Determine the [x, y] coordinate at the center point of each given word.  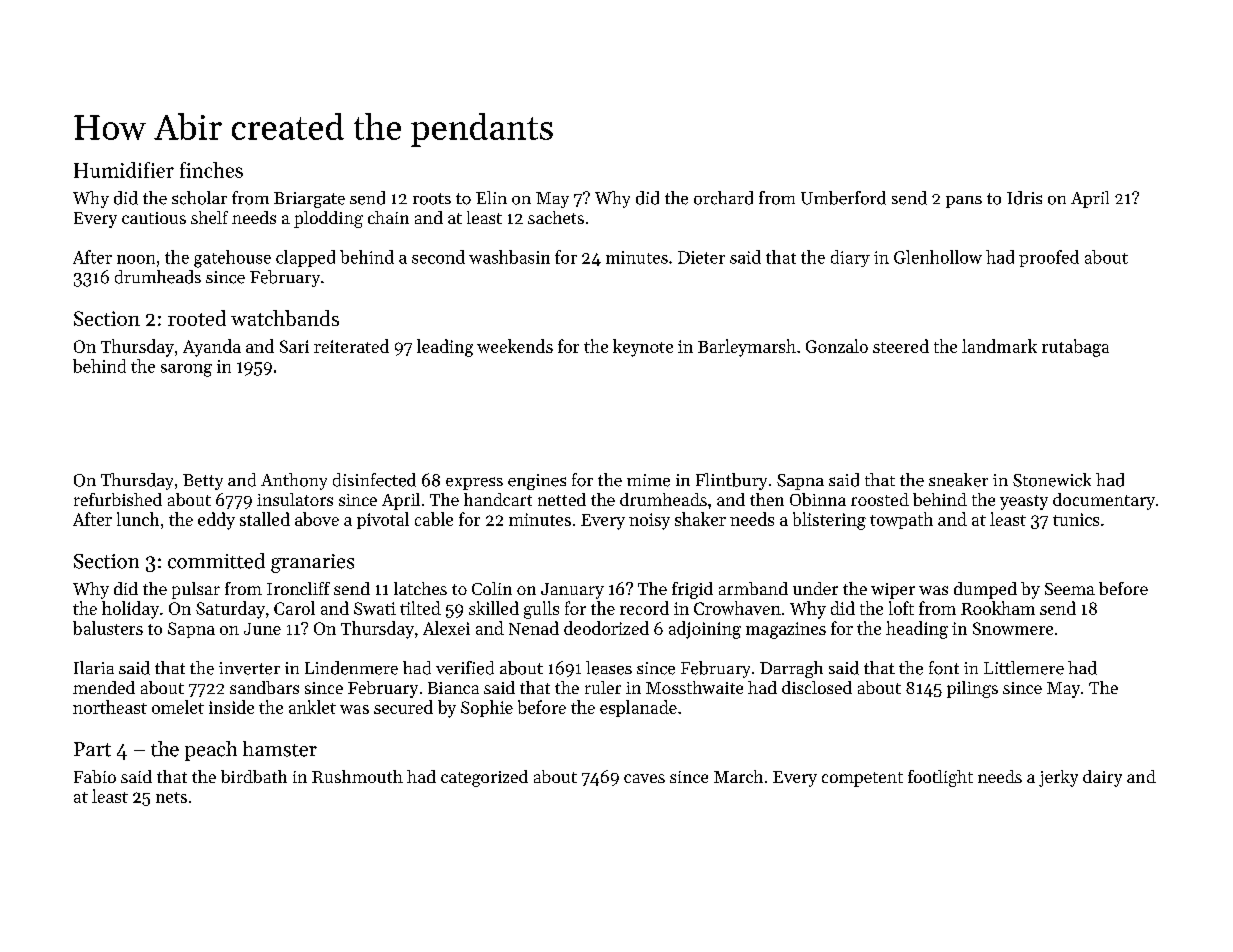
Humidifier [124, 170]
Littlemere [1024, 668]
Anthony [294, 481]
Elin [491, 197]
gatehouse [232, 259]
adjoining [705, 630]
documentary [1104, 501]
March [738, 776]
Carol [294, 608]
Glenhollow [938, 257]
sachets [556, 217]
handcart [498, 499]
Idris [1024, 198]
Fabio [95, 776]
